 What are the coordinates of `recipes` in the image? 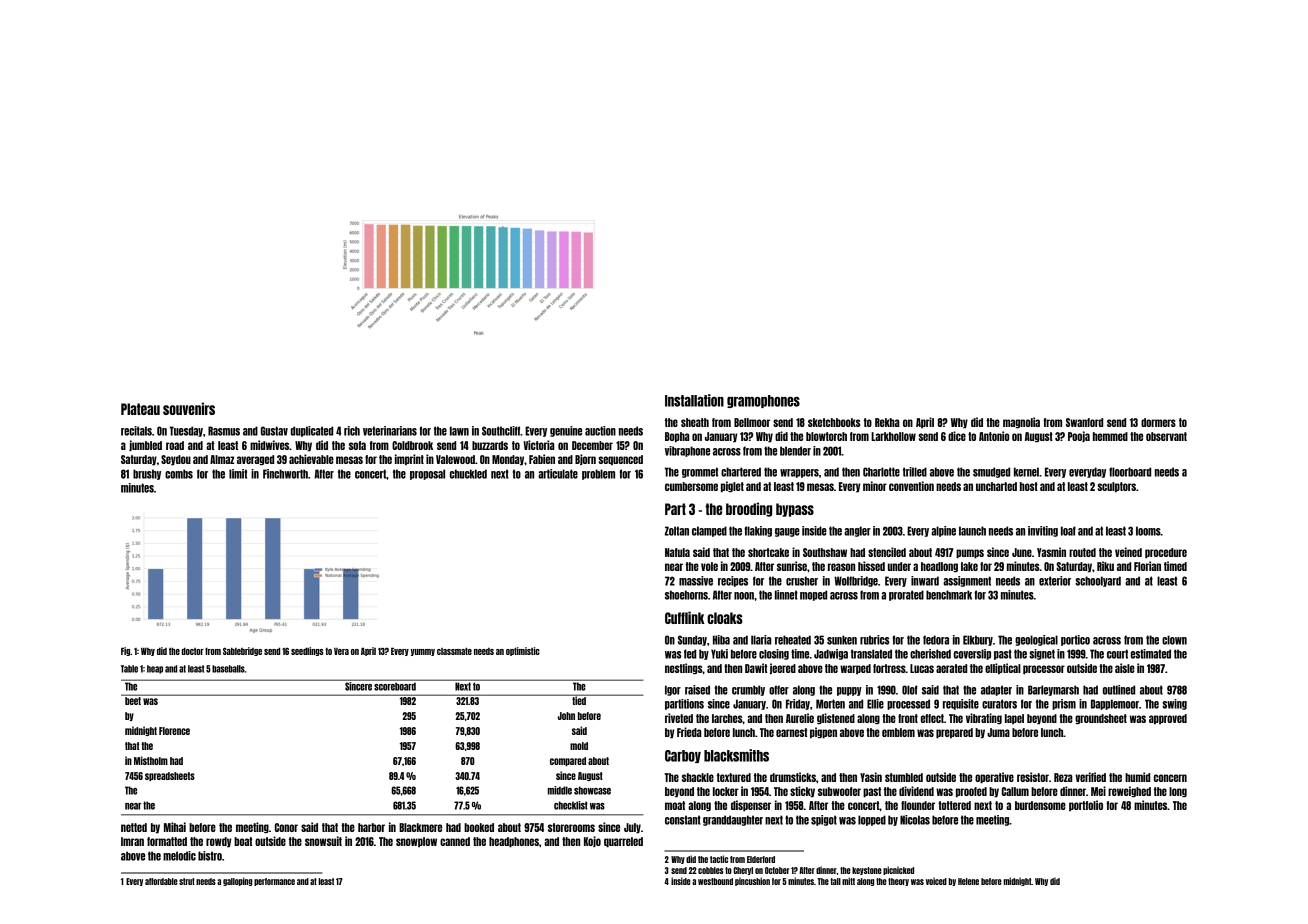 It's located at (733, 581).
